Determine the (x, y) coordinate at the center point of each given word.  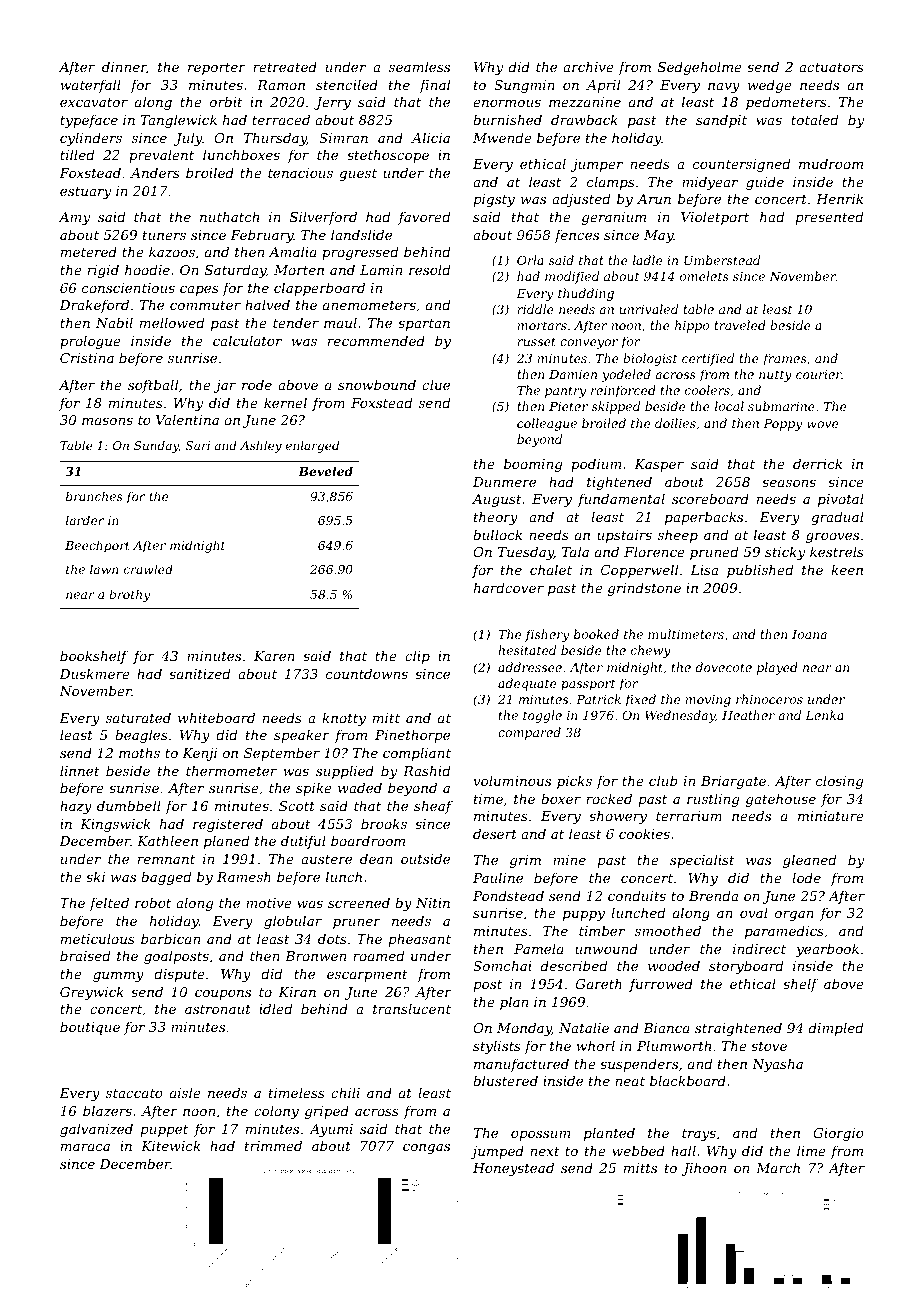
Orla (530, 260)
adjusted (581, 200)
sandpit (721, 121)
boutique (90, 1028)
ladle (647, 260)
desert (495, 833)
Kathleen (167, 840)
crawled (148, 569)
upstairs (624, 536)
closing (839, 782)
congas (426, 1149)
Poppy (783, 425)
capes (199, 291)
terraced (281, 119)
